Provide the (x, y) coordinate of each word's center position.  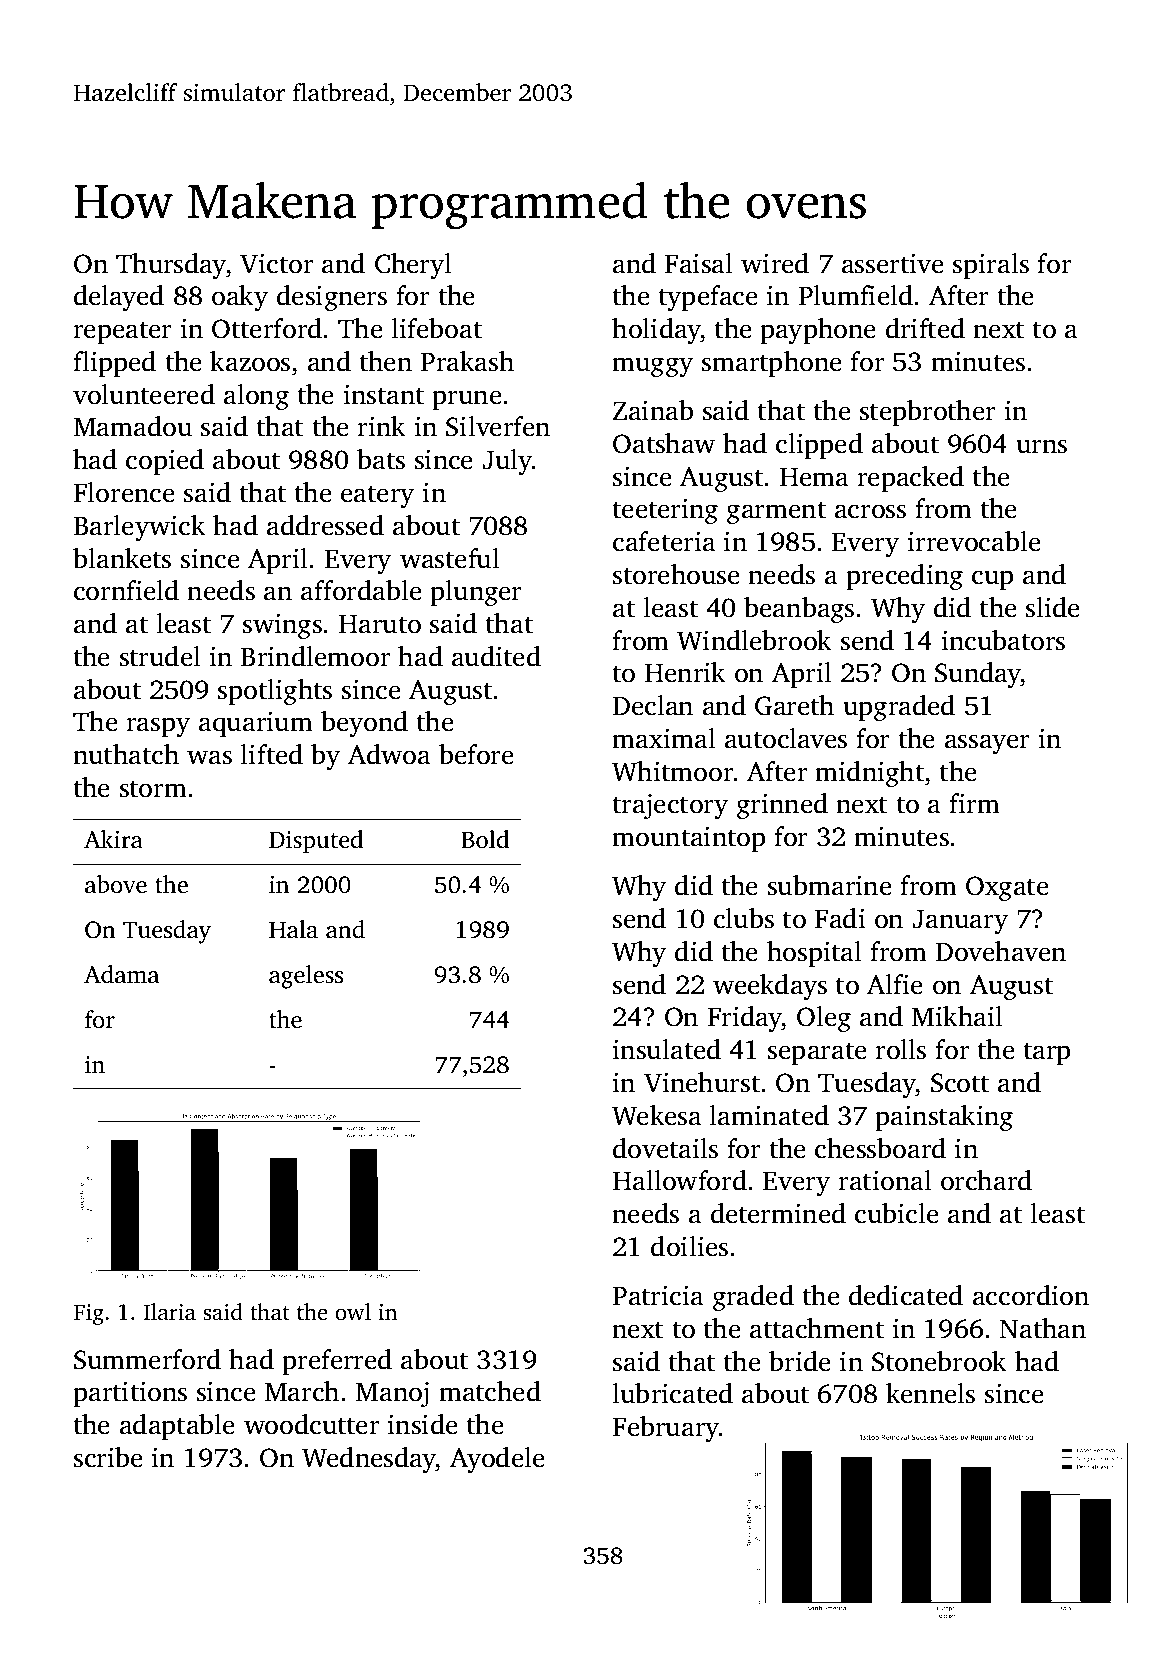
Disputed (316, 842)
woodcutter (312, 1424)
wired (775, 263)
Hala (293, 929)
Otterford (267, 328)
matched (490, 1391)
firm (975, 803)
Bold (485, 839)
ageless (306, 977)
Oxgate (1007, 888)
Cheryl (413, 266)
